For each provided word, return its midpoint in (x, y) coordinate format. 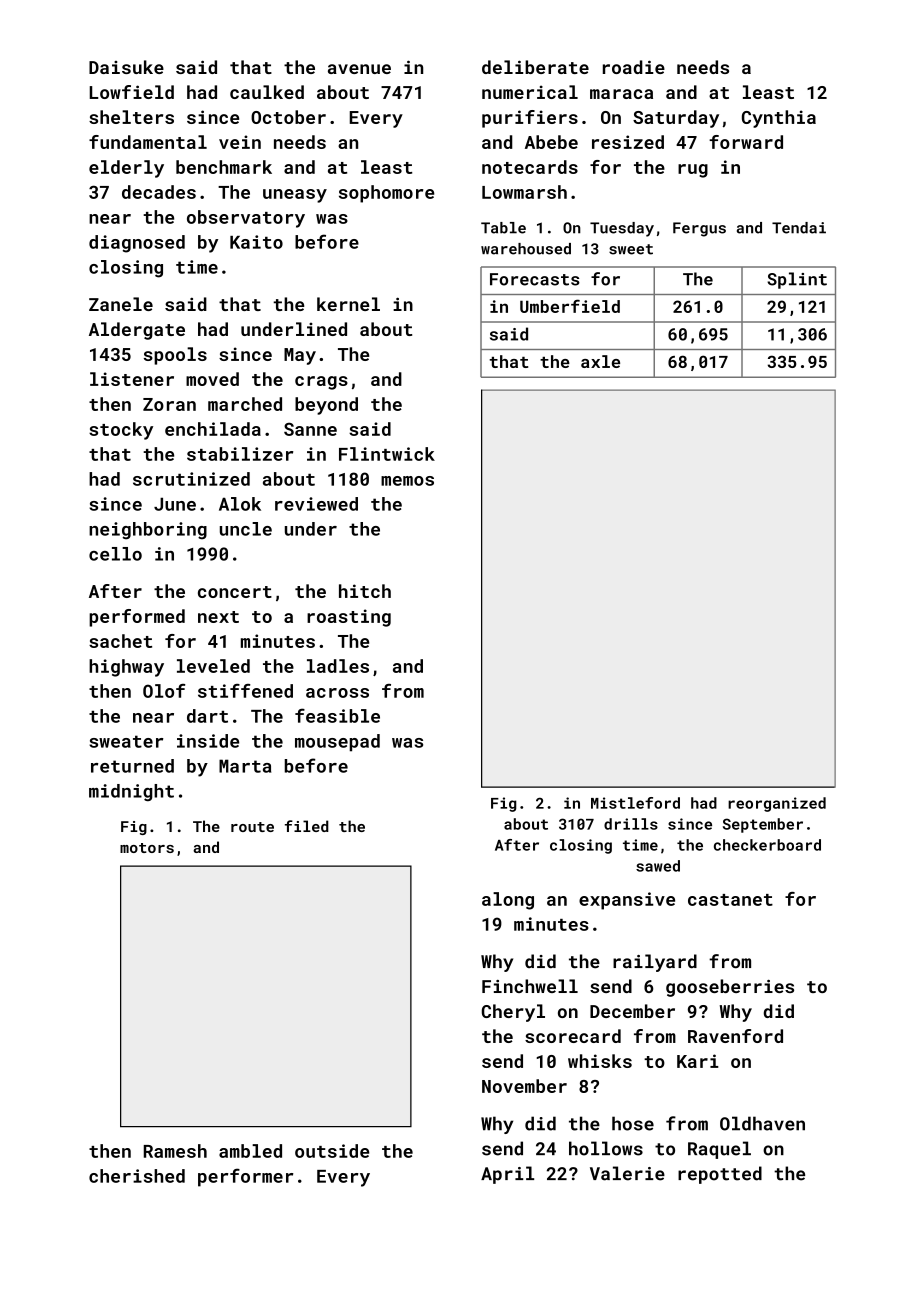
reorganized (777, 804)
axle (600, 361)
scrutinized (191, 479)
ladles (338, 666)
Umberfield (570, 306)
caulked (267, 92)
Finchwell (530, 986)
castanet (730, 900)
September (763, 825)
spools (175, 356)
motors (147, 848)
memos (407, 481)
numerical (530, 92)
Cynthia (779, 119)
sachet (120, 641)
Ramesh (175, 1151)
